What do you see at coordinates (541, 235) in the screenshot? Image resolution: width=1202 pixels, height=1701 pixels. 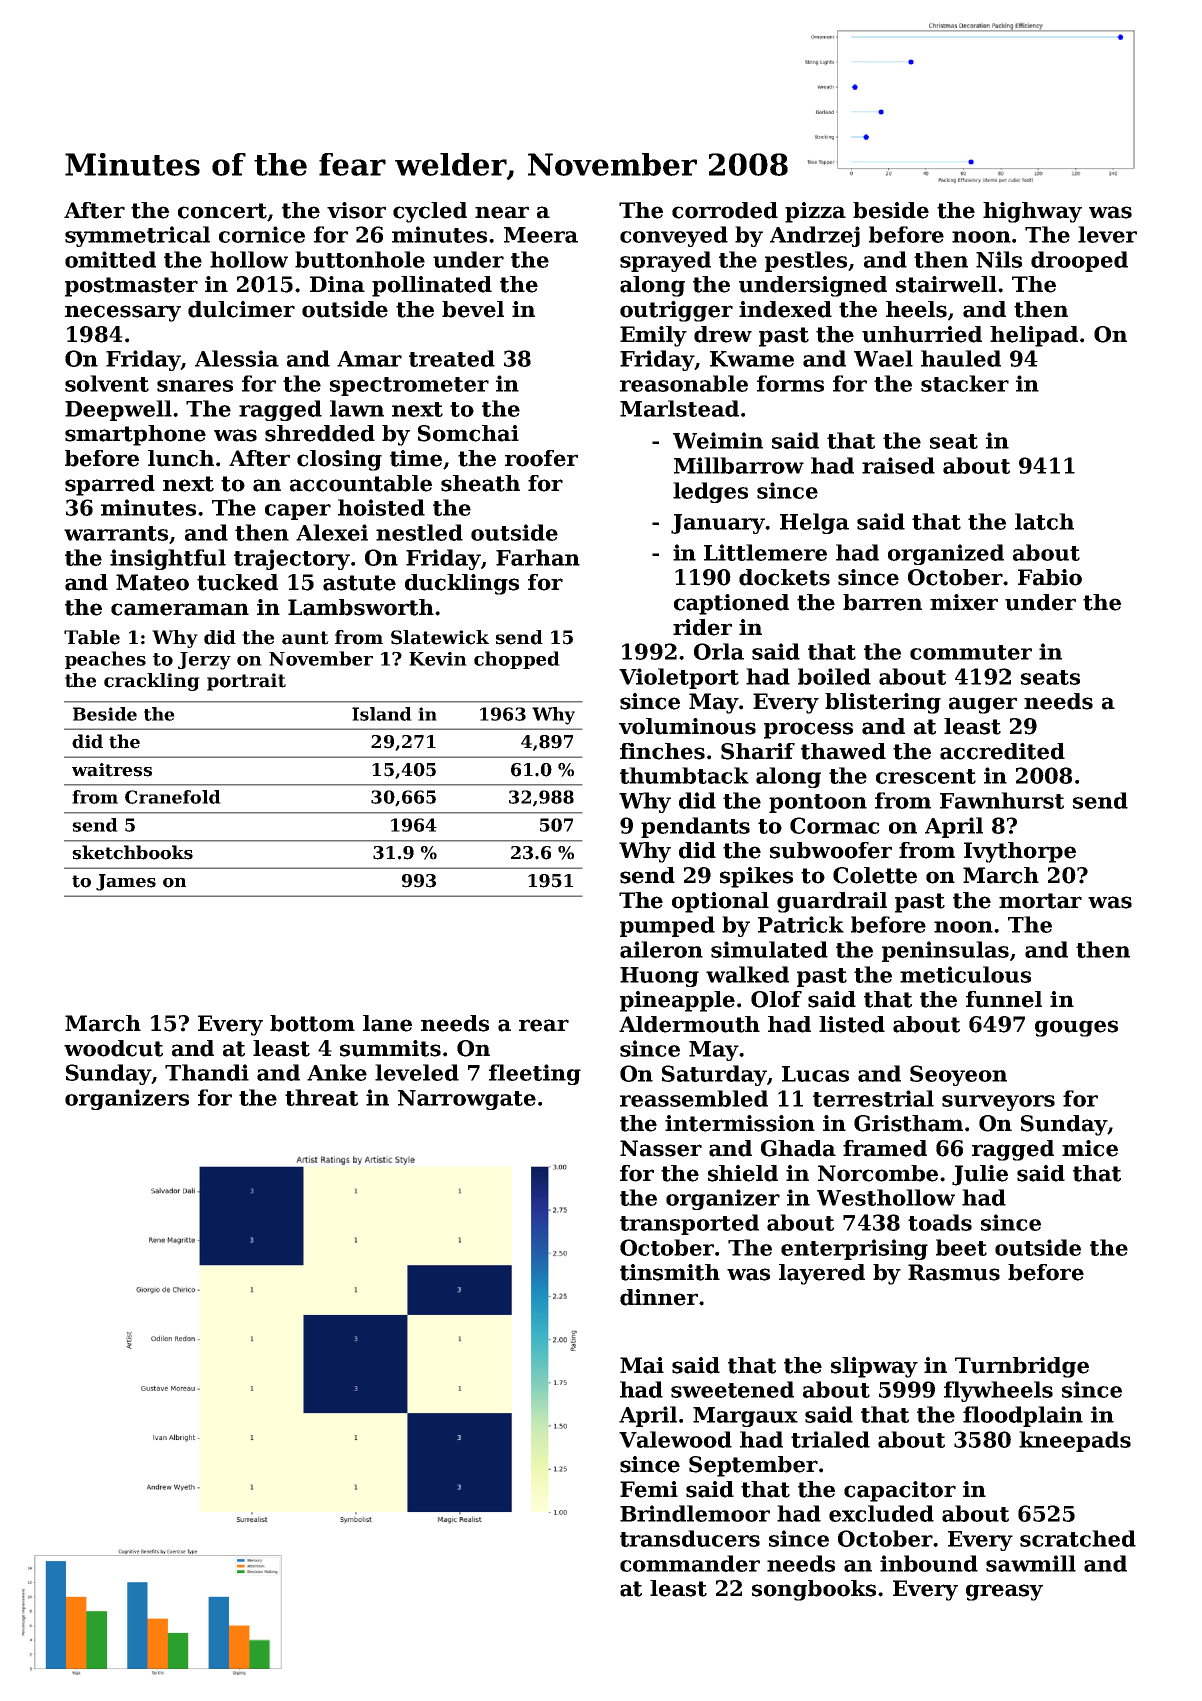 I see `Meera` at bounding box center [541, 235].
